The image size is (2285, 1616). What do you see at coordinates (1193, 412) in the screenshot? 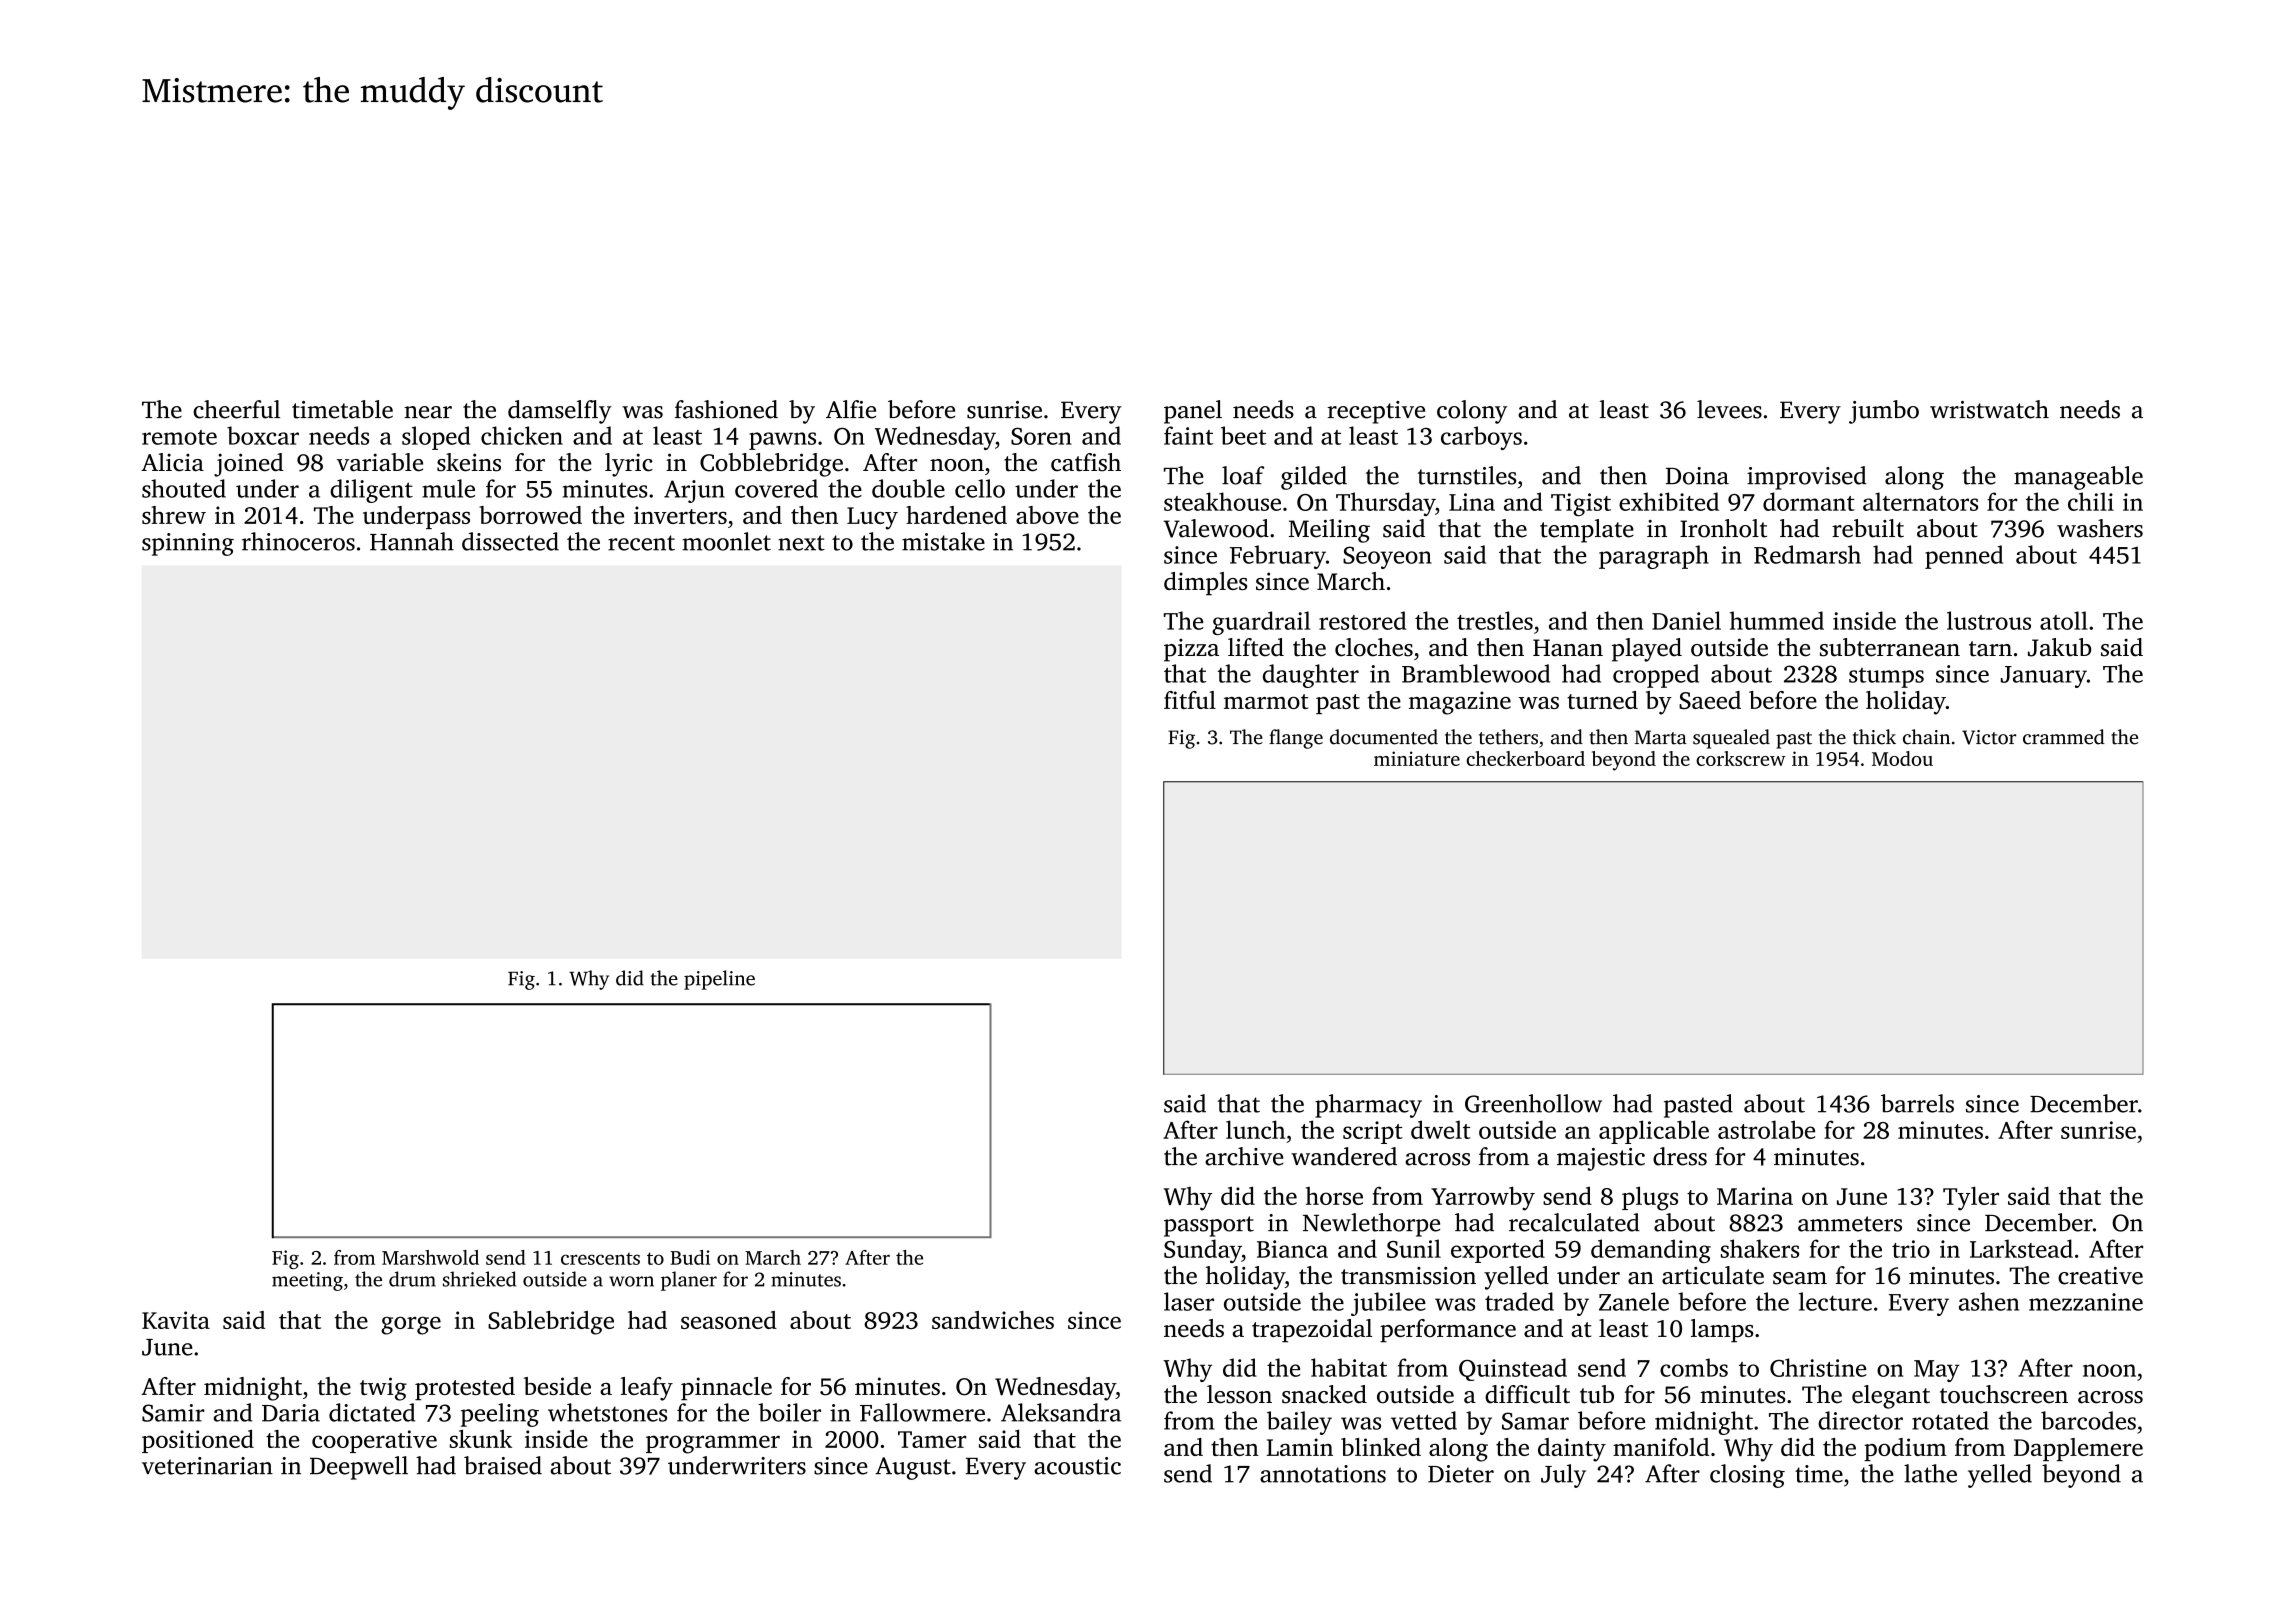
I see `panel` at bounding box center [1193, 412].
